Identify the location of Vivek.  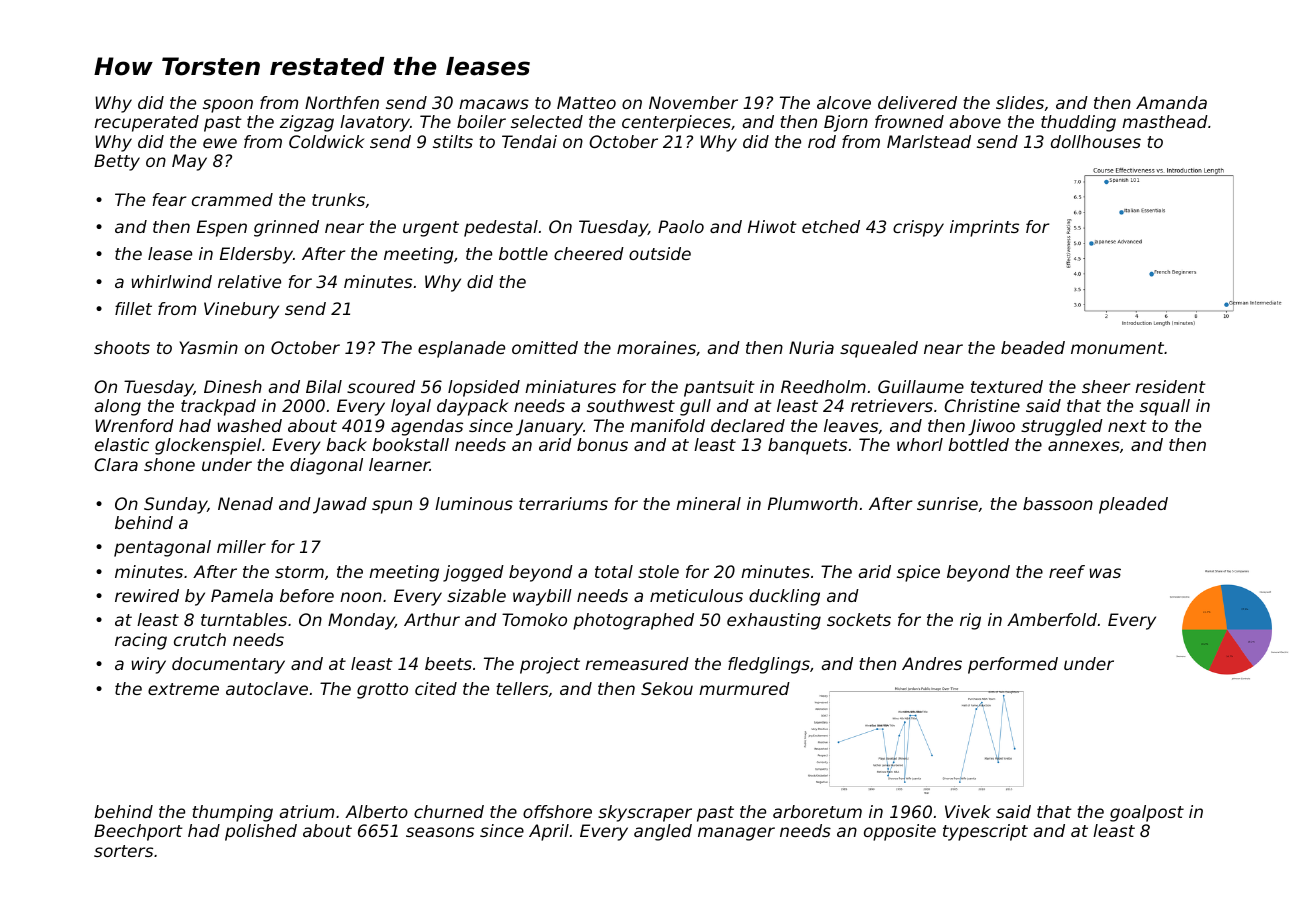
(968, 811).
